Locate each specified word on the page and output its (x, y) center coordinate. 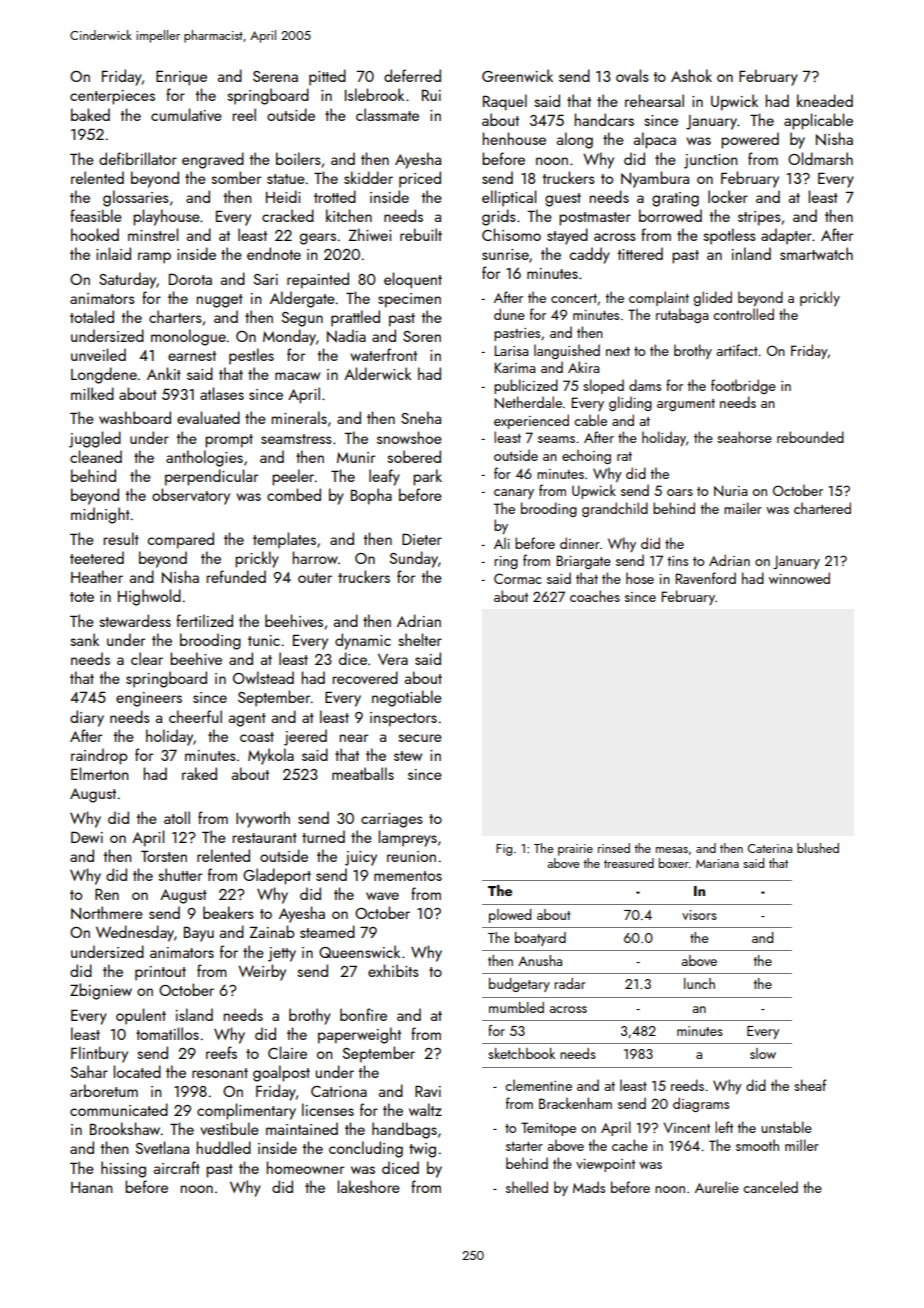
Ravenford (705, 578)
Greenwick (517, 75)
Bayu (199, 934)
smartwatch (816, 253)
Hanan (91, 1187)
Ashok (691, 75)
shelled (527, 1187)
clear (147, 658)
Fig (504, 850)
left (724, 1127)
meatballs (363, 773)
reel (244, 114)
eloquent (413, 280)
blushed (818, 848)
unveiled (98, 354)
